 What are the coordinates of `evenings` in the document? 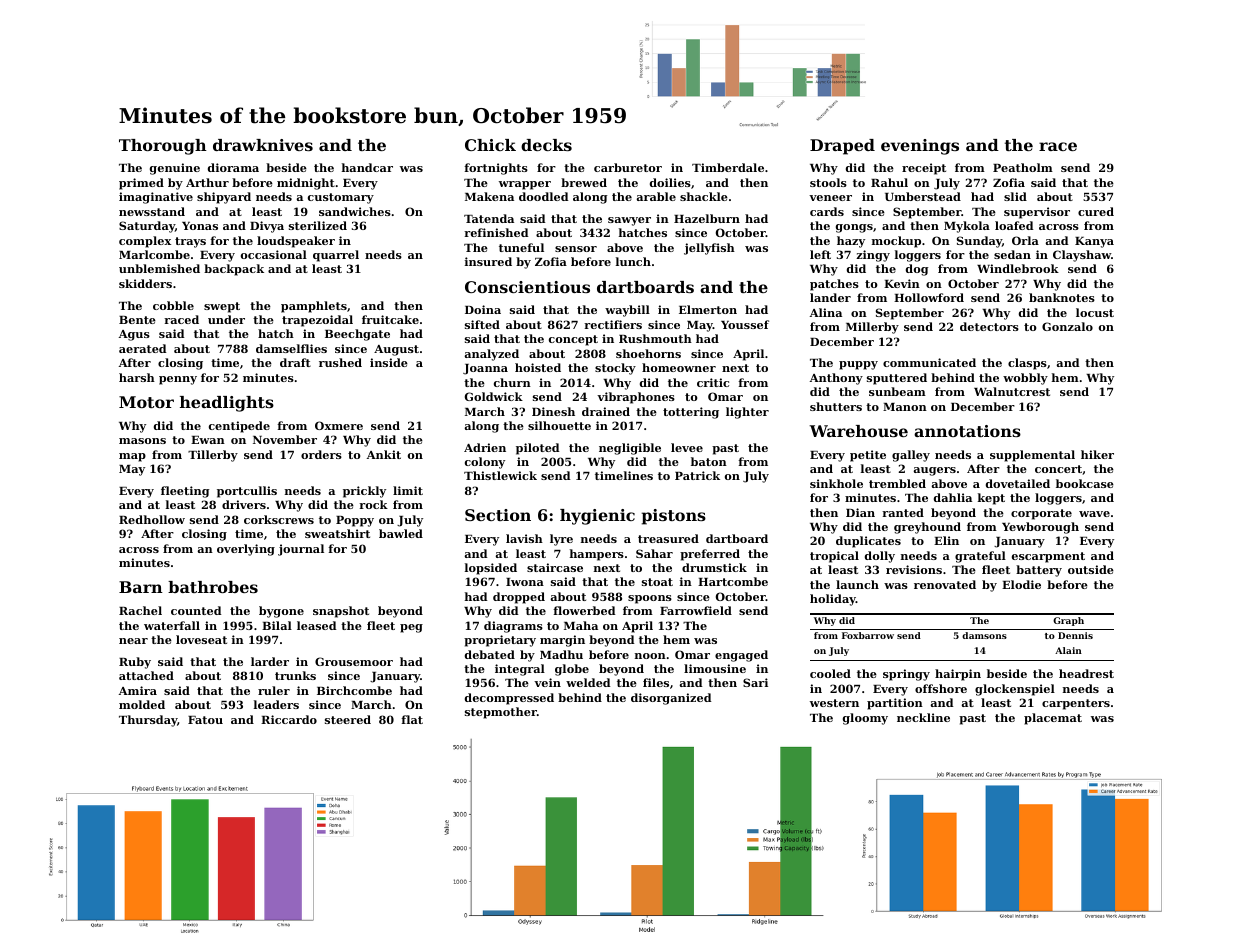 It's located at (920, 147).
